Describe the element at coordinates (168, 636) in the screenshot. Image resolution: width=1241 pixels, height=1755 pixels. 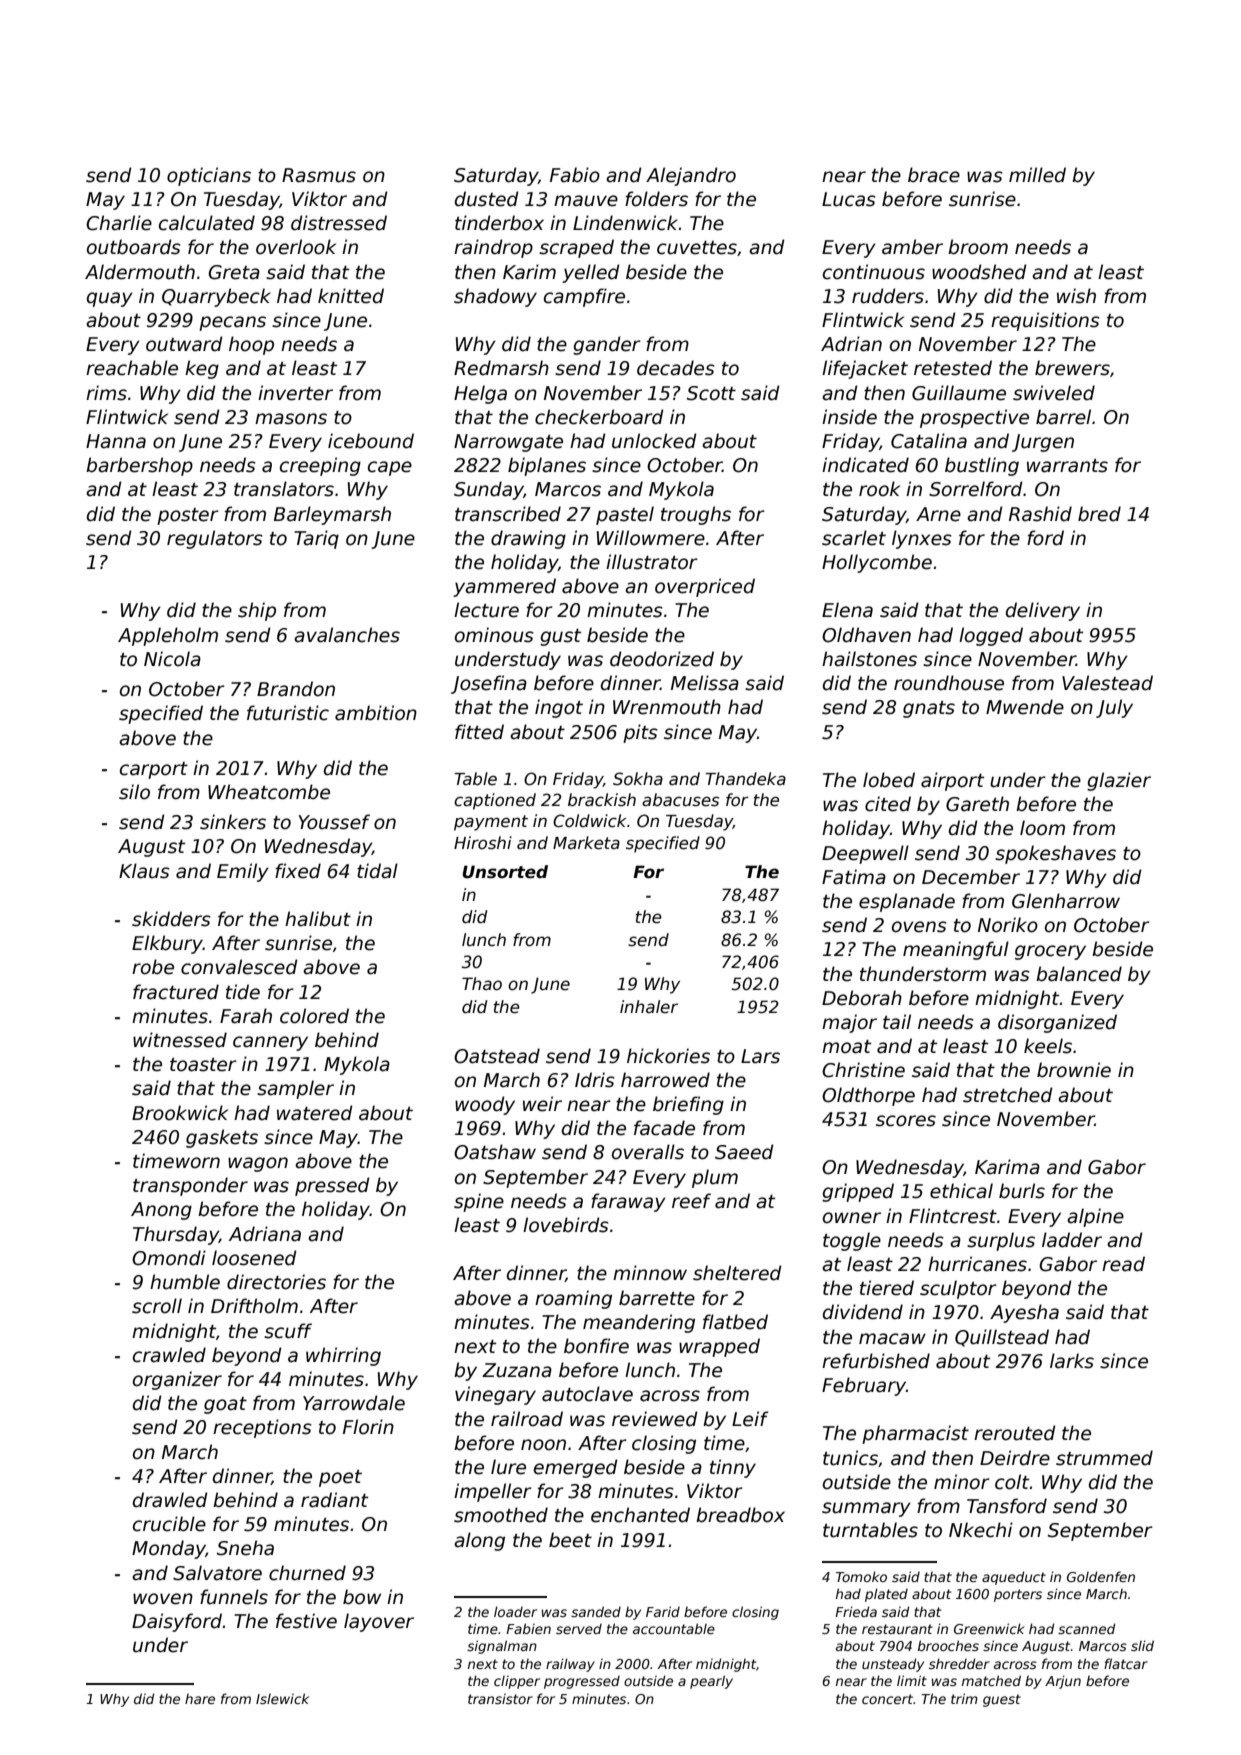
I see `Appleholm` at that location.
